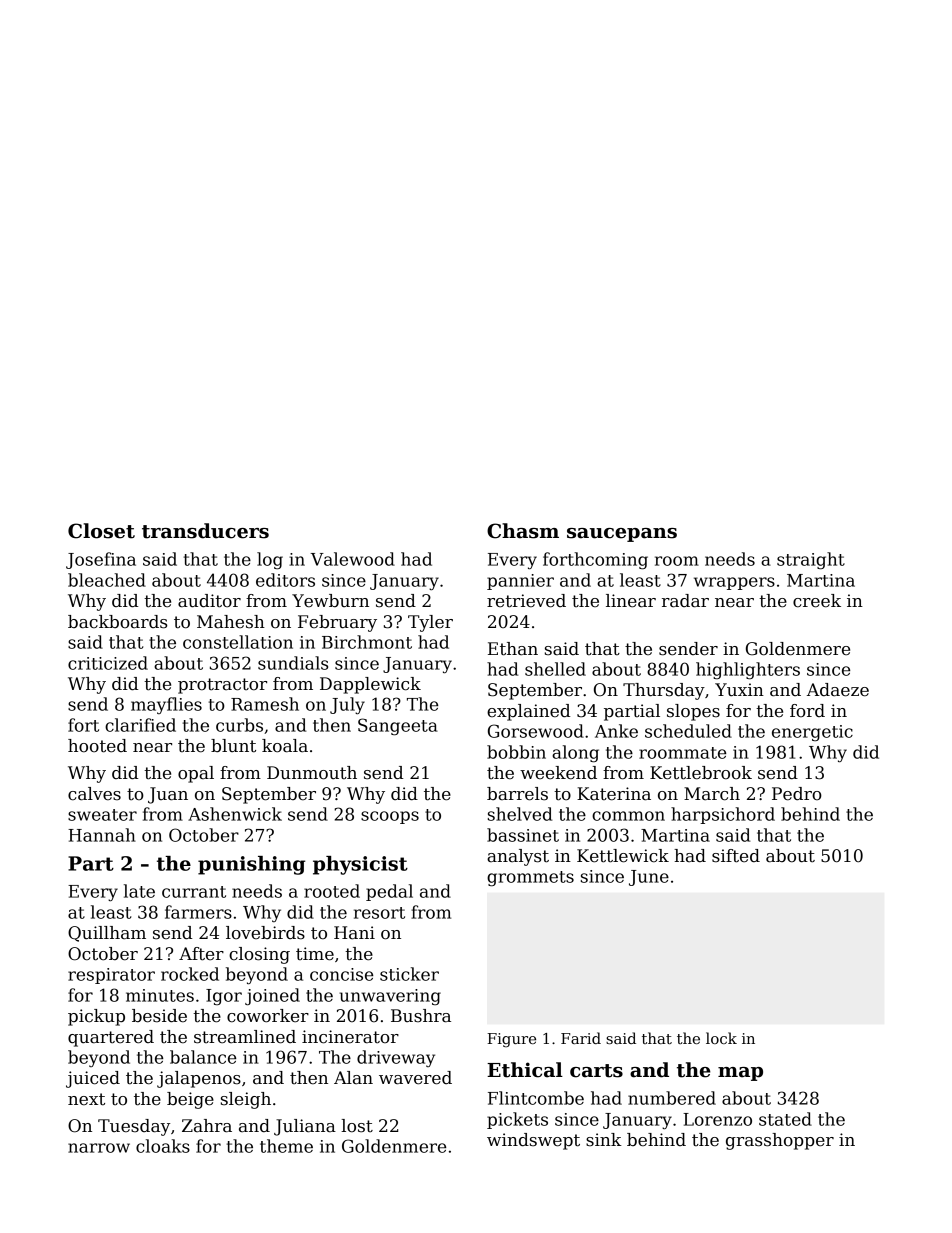  I want to click on Ashenwick, so click(235, 814).
